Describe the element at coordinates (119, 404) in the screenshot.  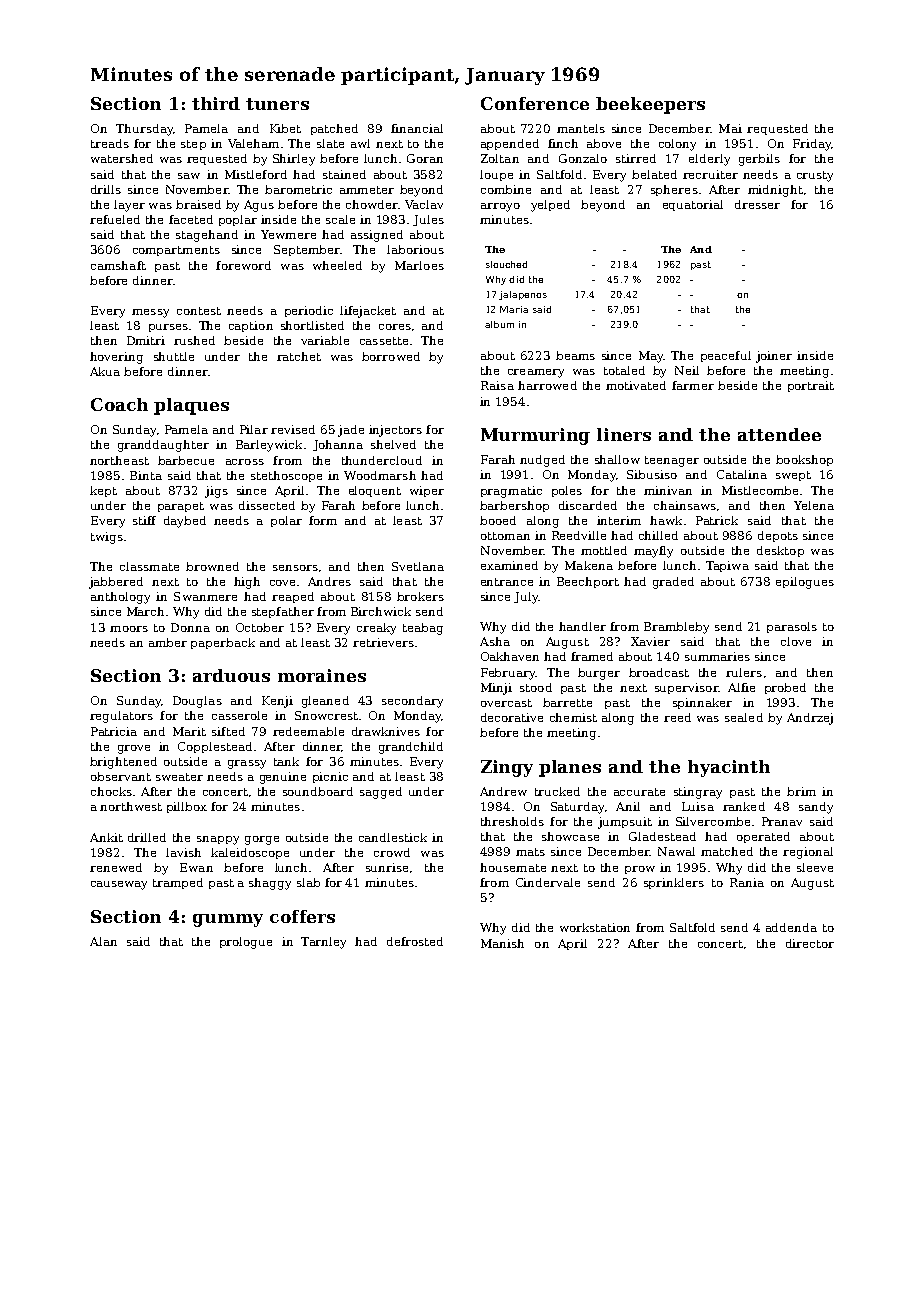
I see `Coach` at that location.
